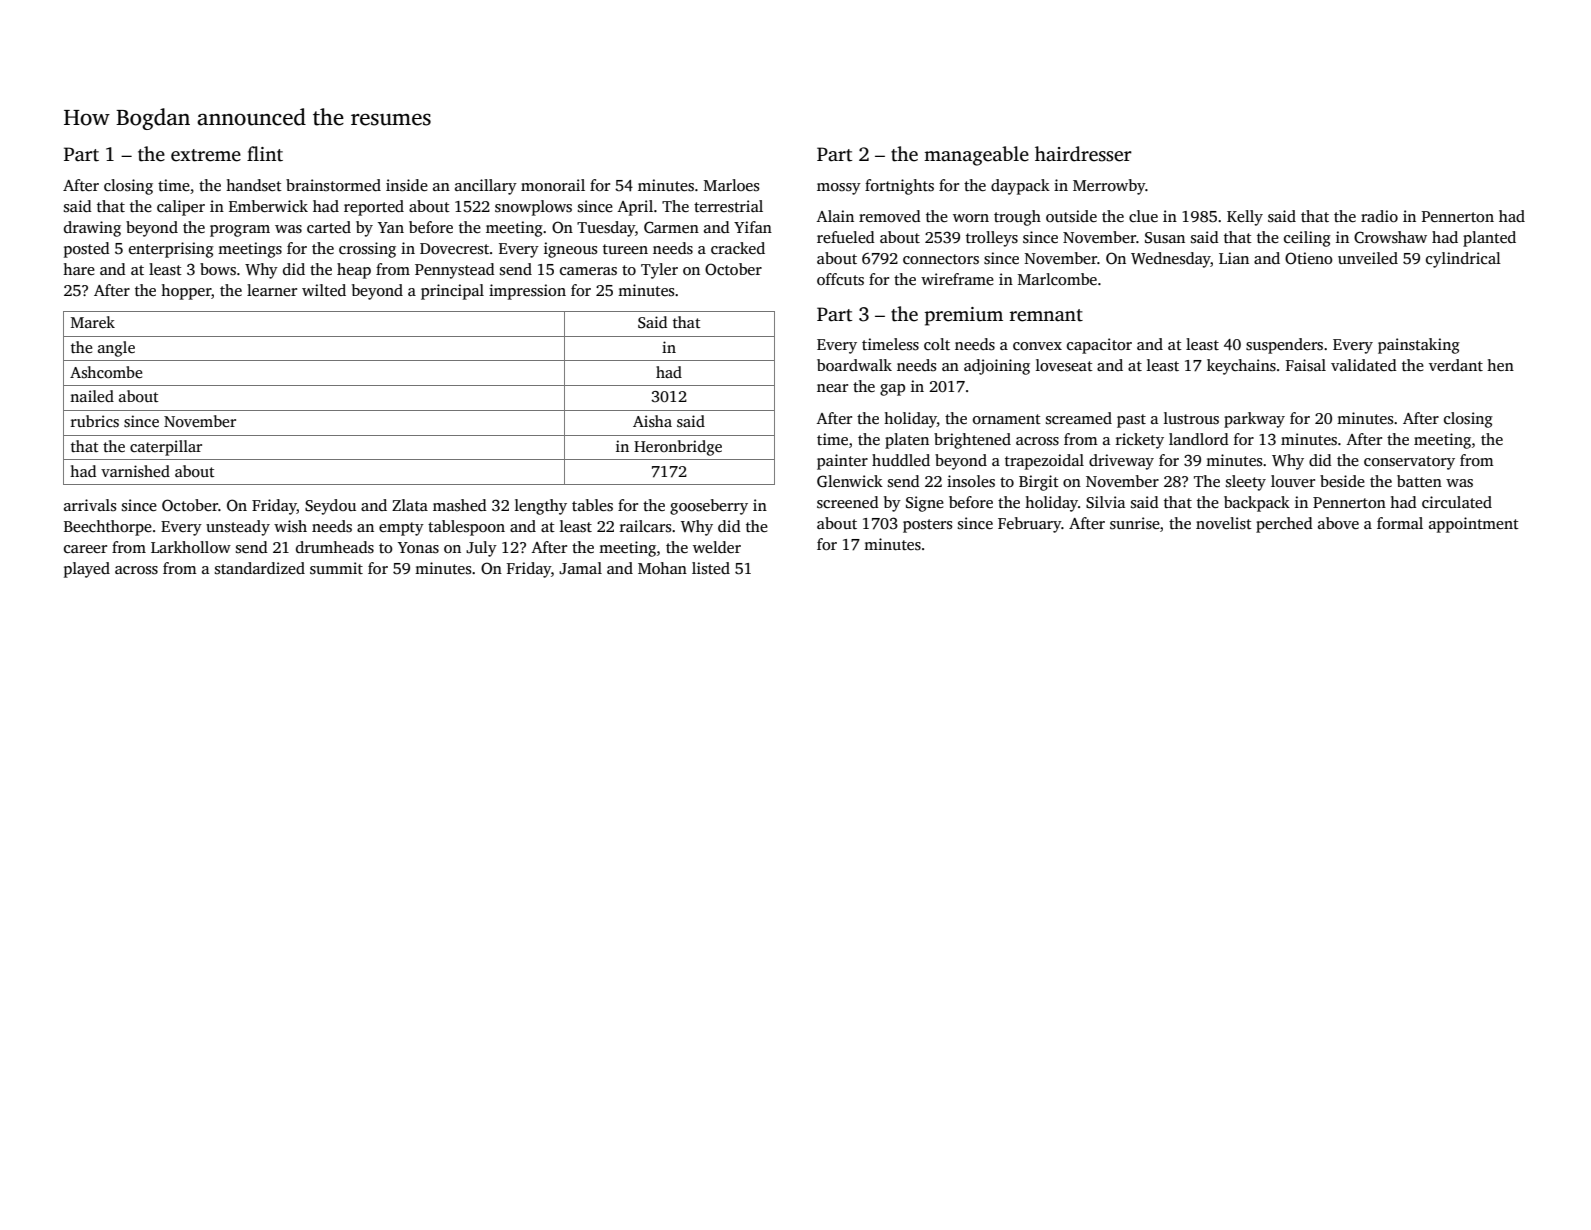 The height and width of the page is (1230, 1591). What do you see at coordinates (324, 290) in the page?
I see `wilted` at bounding box center [324, 290].
